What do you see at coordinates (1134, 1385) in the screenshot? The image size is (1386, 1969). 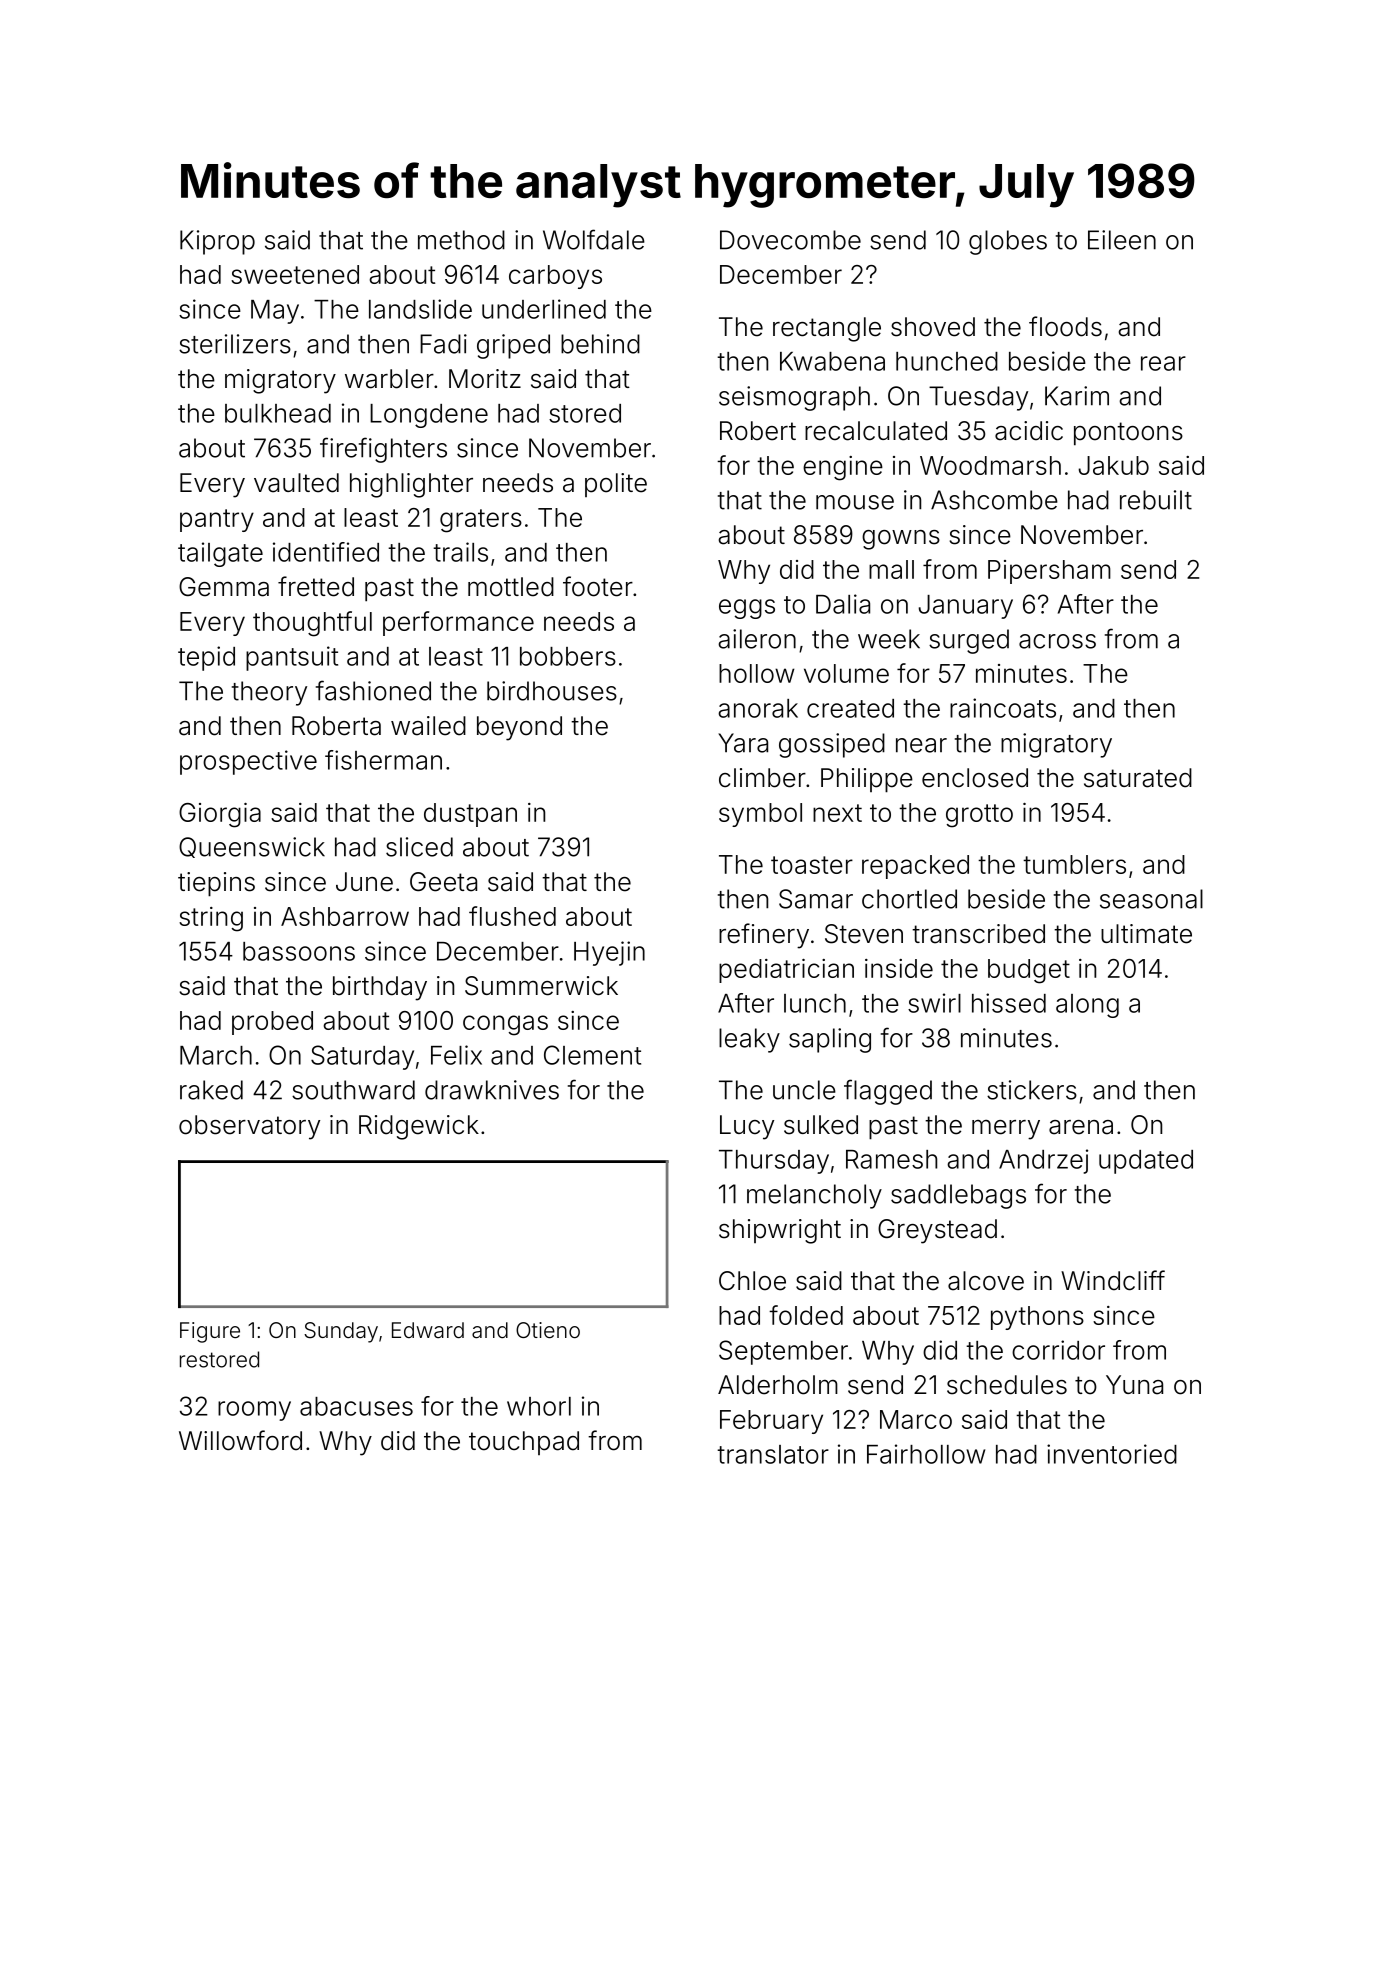 I see `Yuna` at bounding box center [1134, 1385].
